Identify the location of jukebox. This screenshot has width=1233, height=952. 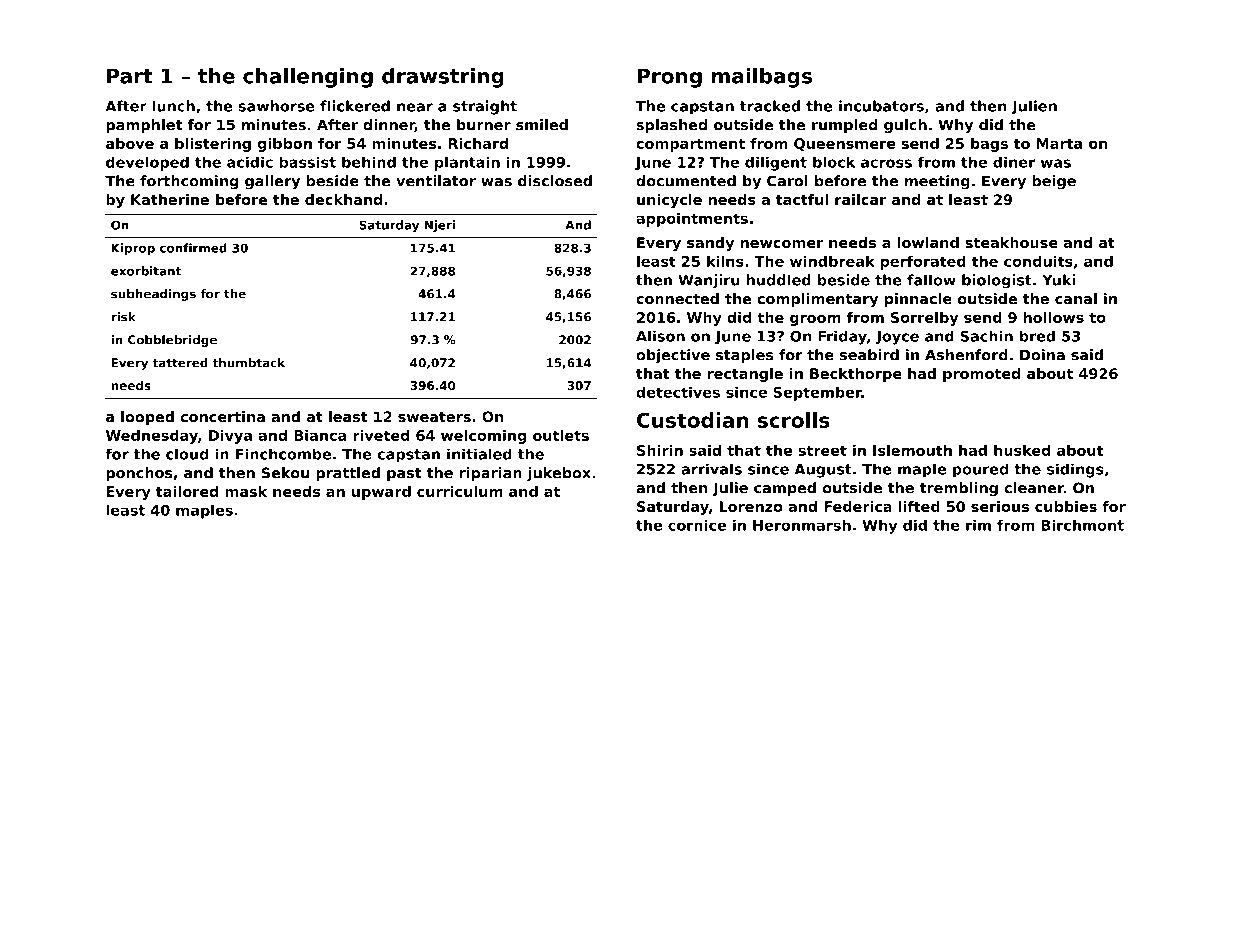
(559, 474).
